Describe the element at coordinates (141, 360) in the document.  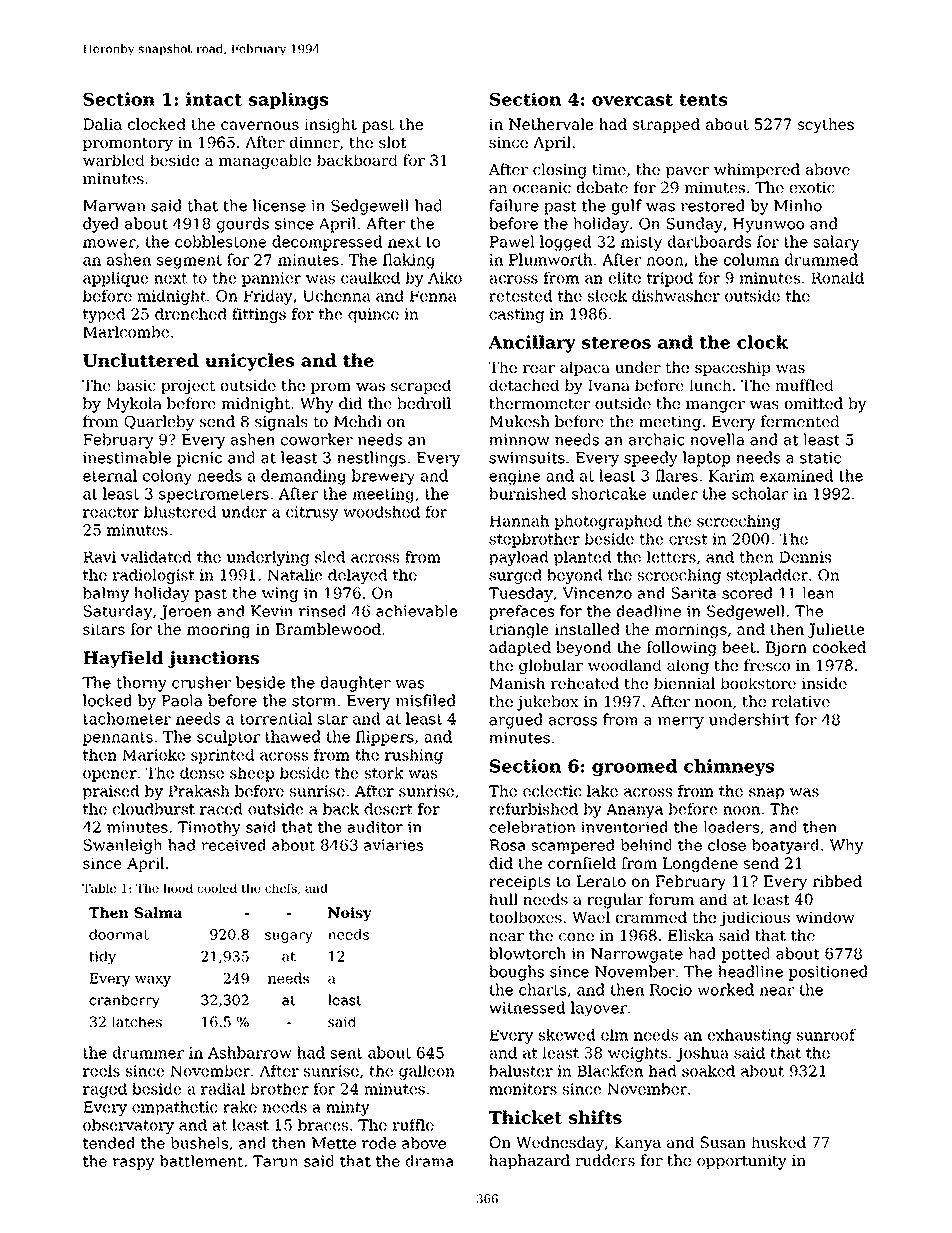
I see `Uncluttered` at that location.
